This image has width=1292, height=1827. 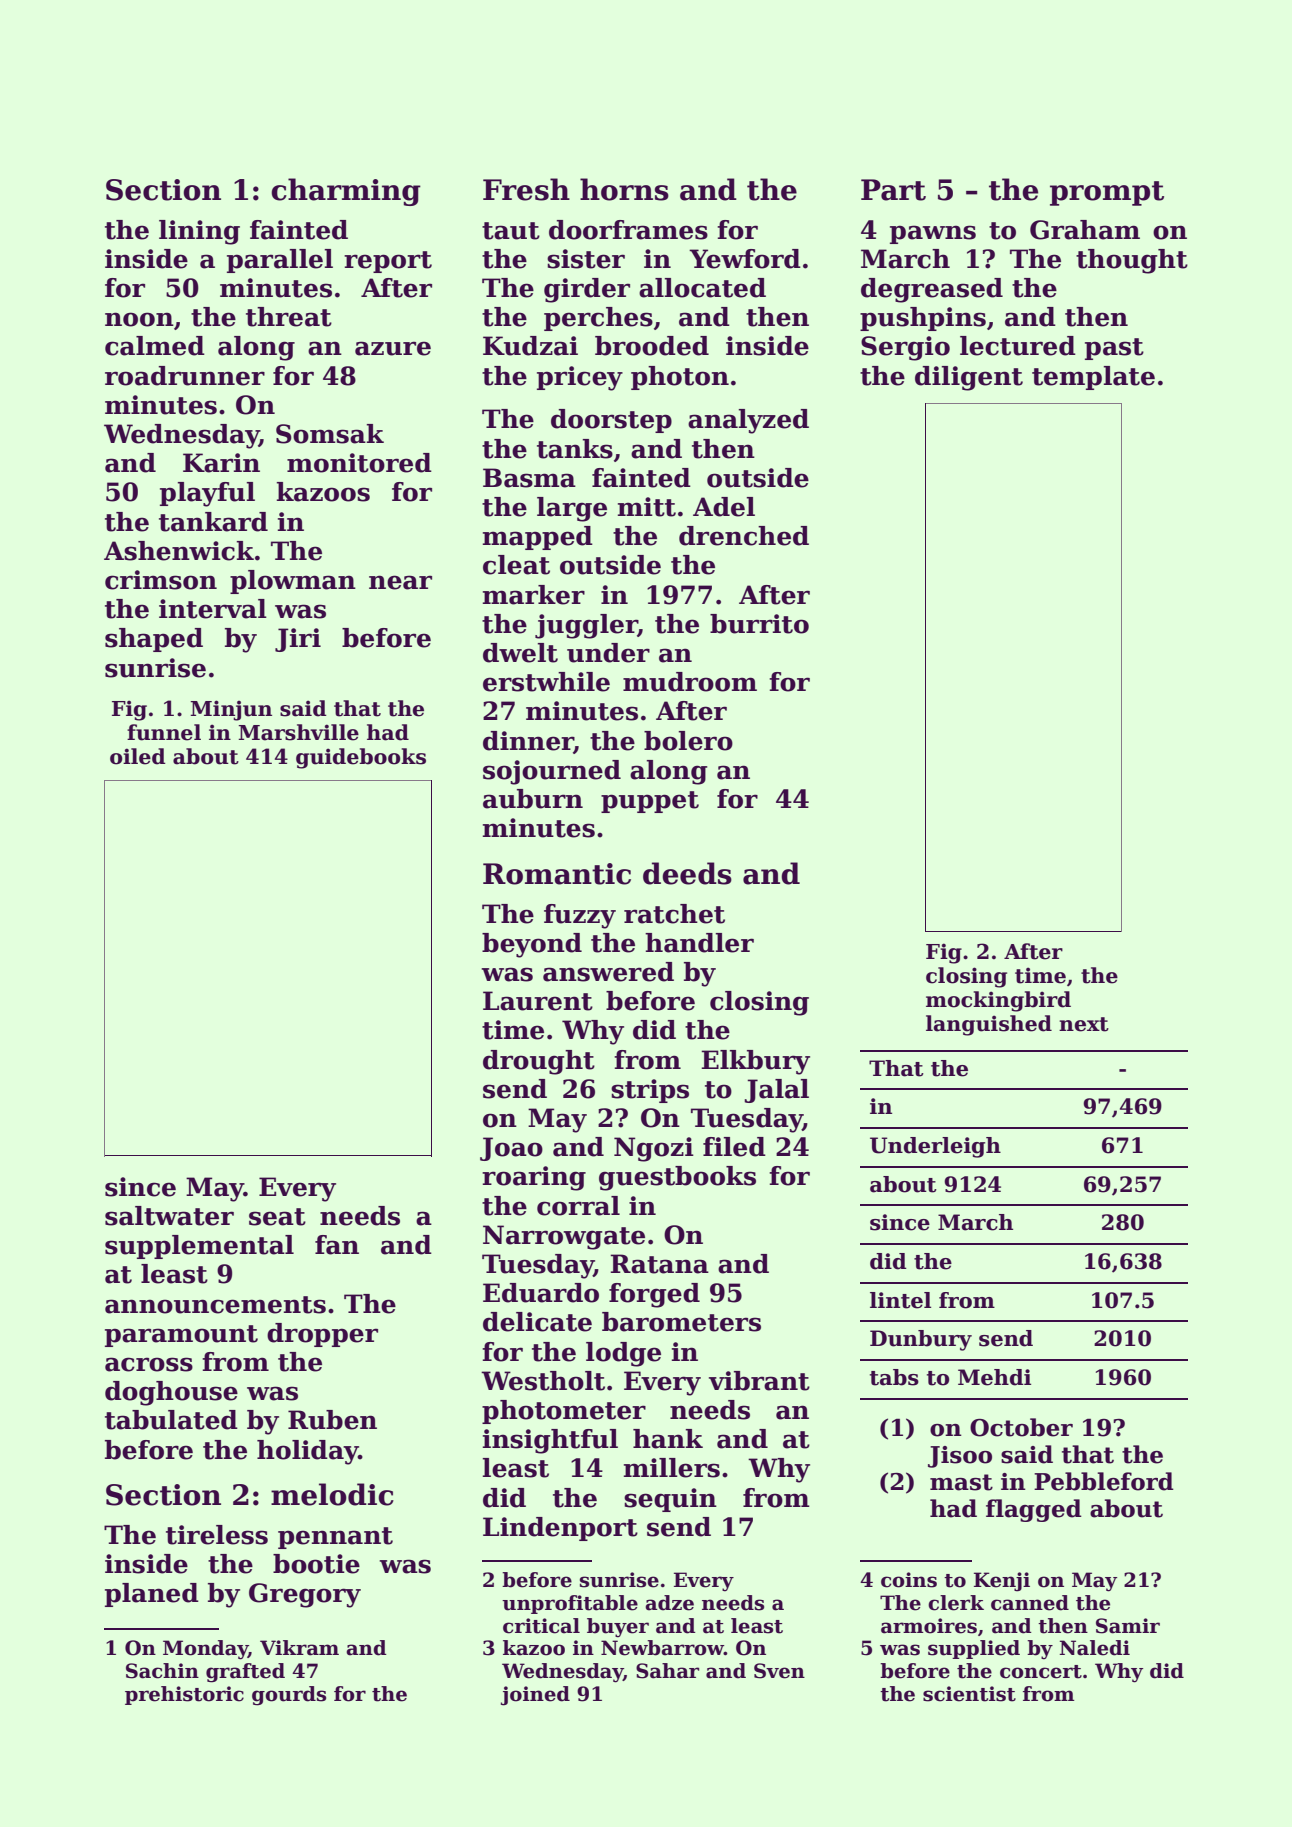 What do you see at coordinates (586, 259) in the image?
I see `sister` at bounding box center [586, 259].
